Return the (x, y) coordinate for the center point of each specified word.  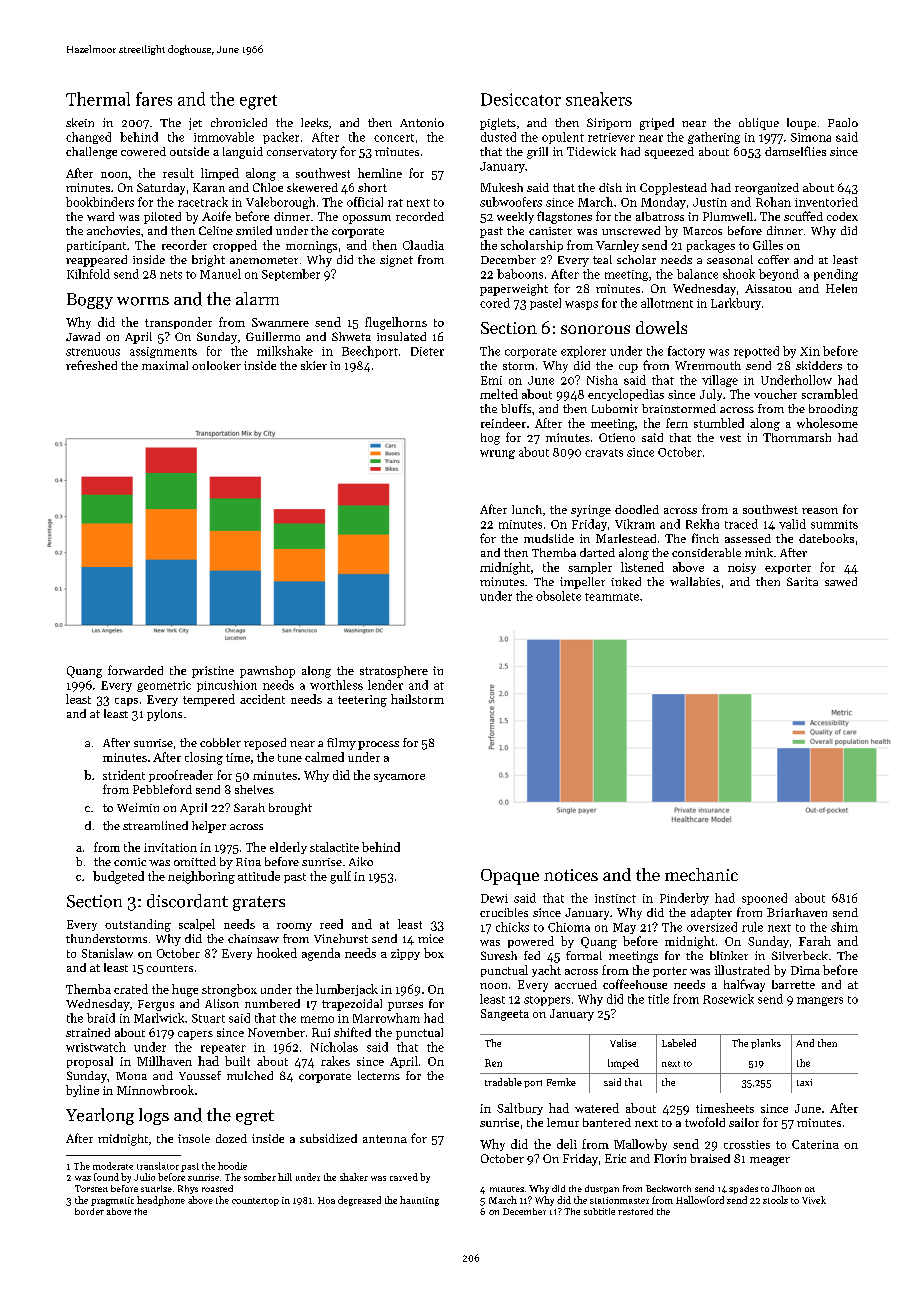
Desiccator (521, 99)
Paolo (843, 122)
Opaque (510, 877)
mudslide (549, 538)
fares (154, 99)
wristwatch (96, 1047)
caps (126, 702)
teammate (612, 597)
